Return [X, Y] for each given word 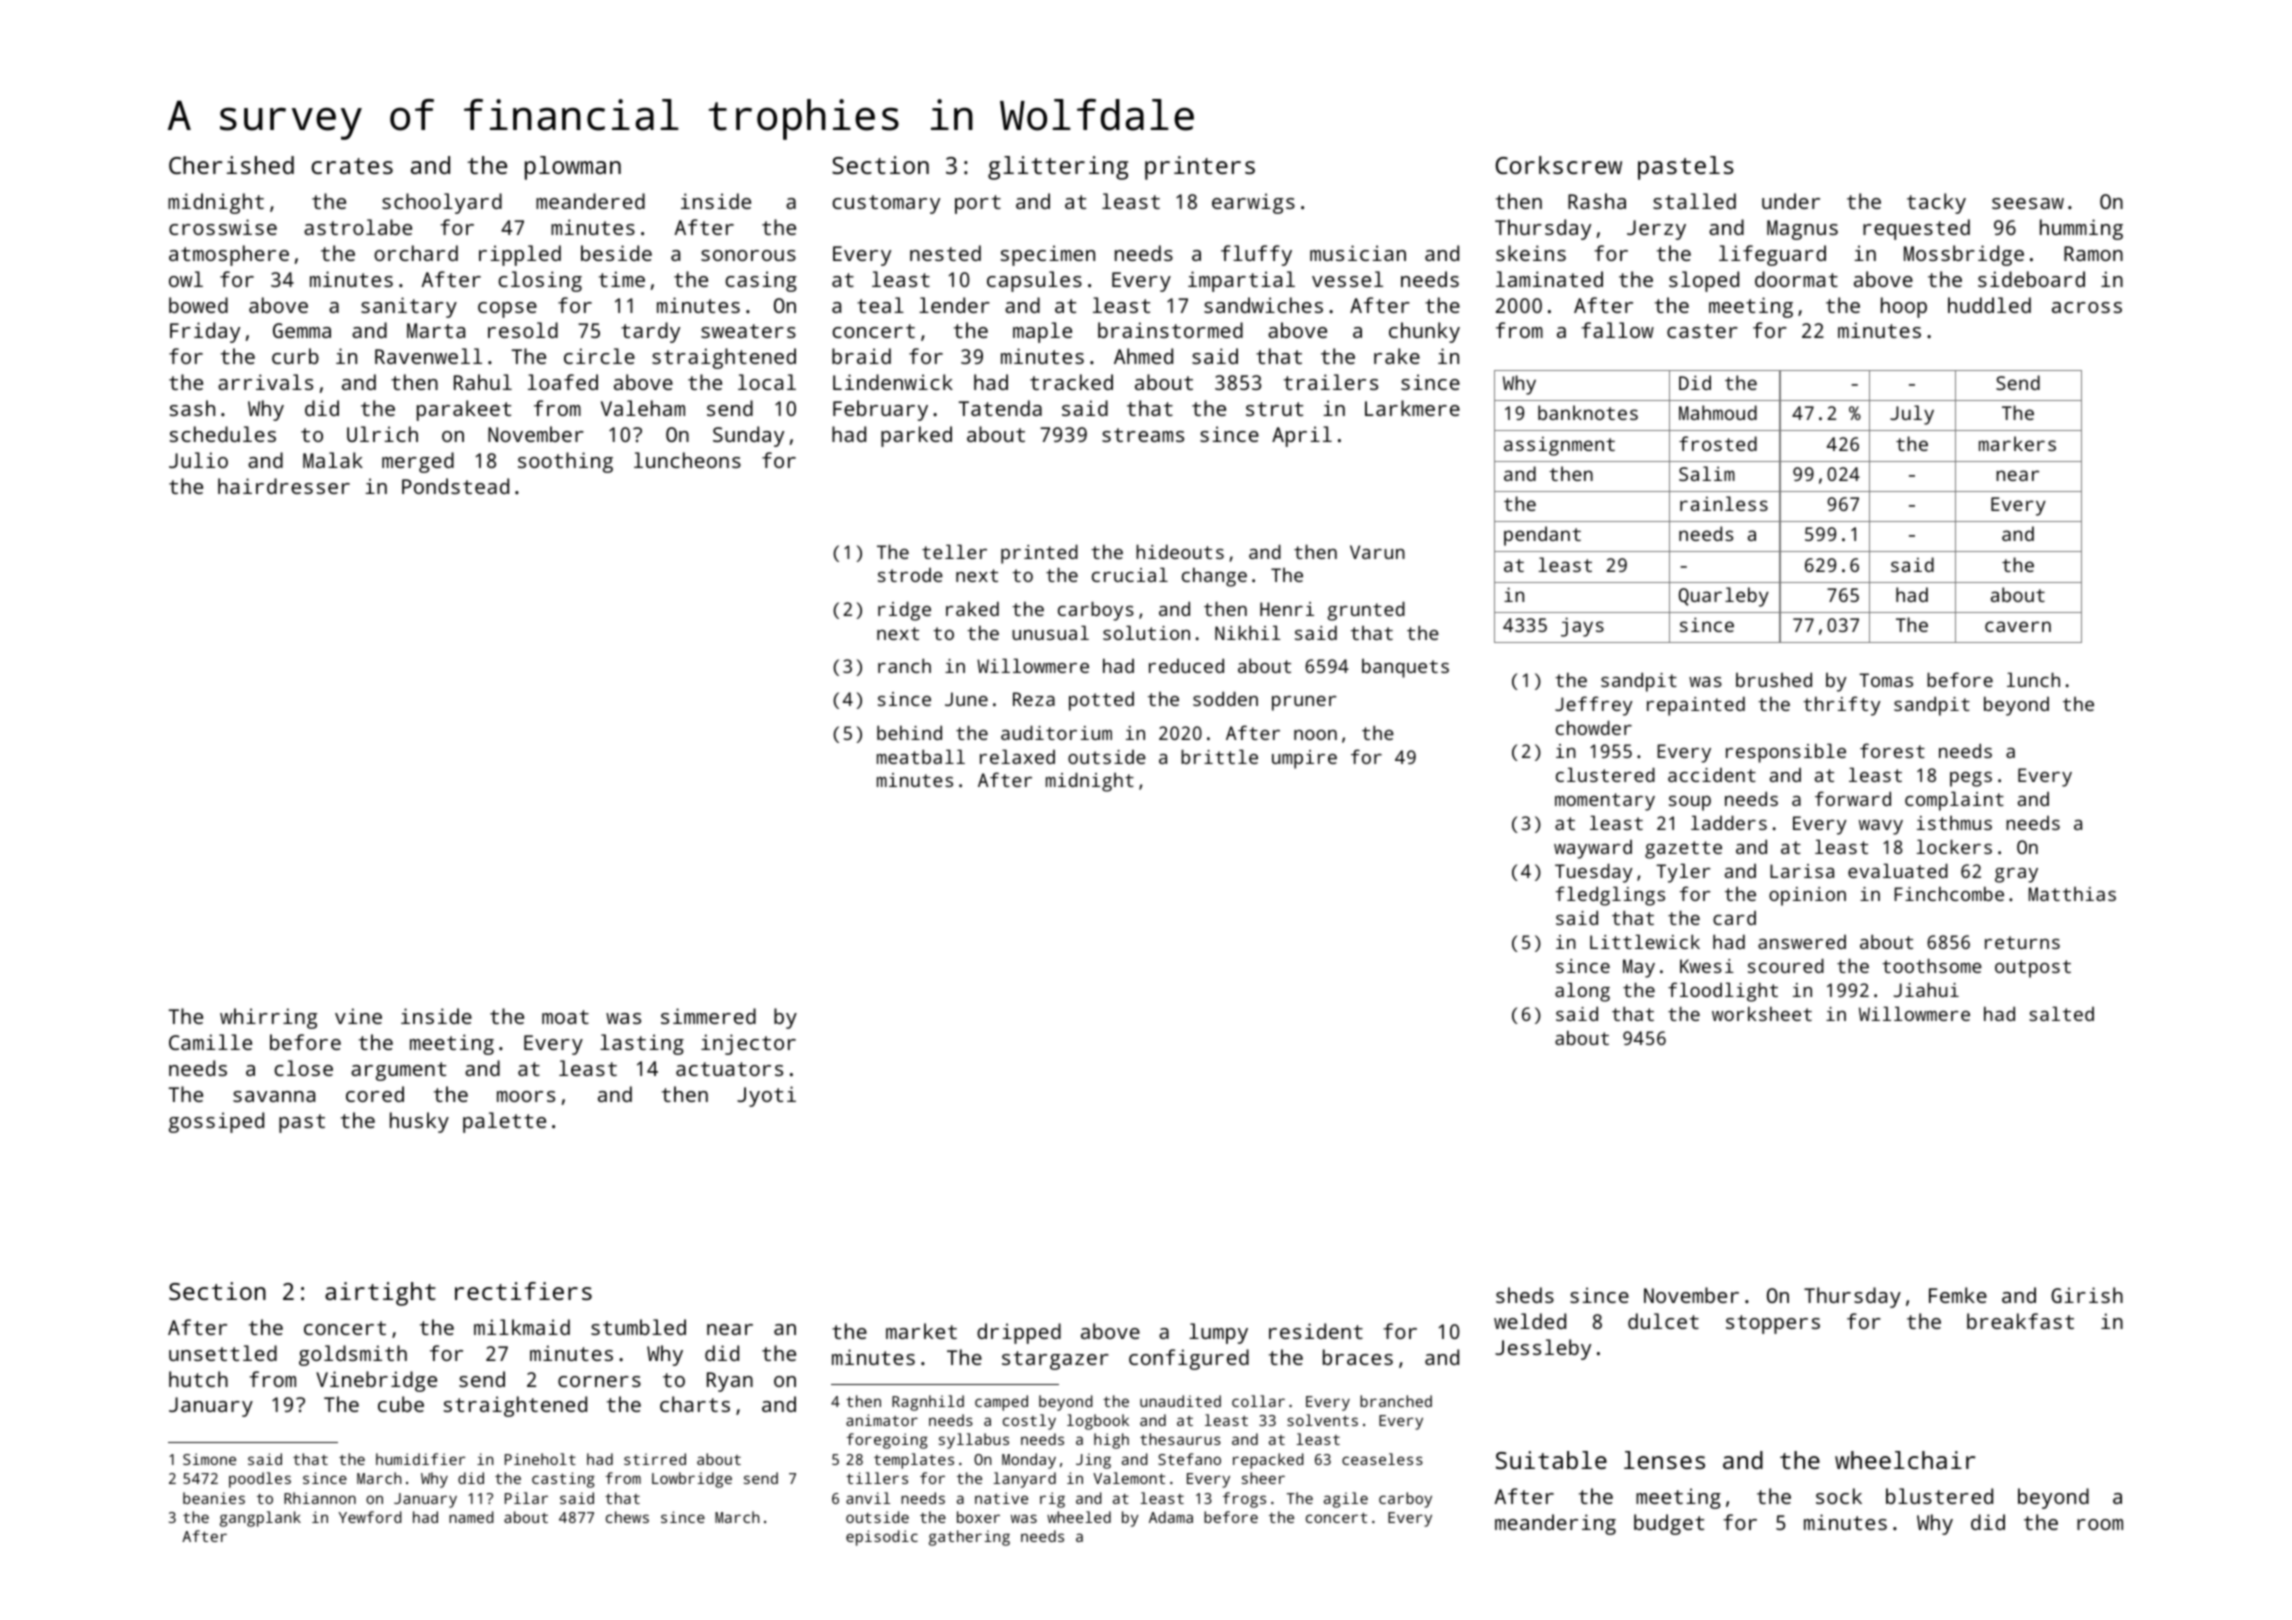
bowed [198, 305]
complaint [1954, 801]
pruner [1304, 703]
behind [909, 732]
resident [1316, 1331]
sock [1839, 1496]
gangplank [260, 1519]
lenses [1664, 1460]
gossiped [216, 1122]
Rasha [1597, 201]
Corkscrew [1559, 165]
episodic [882, 1538]
